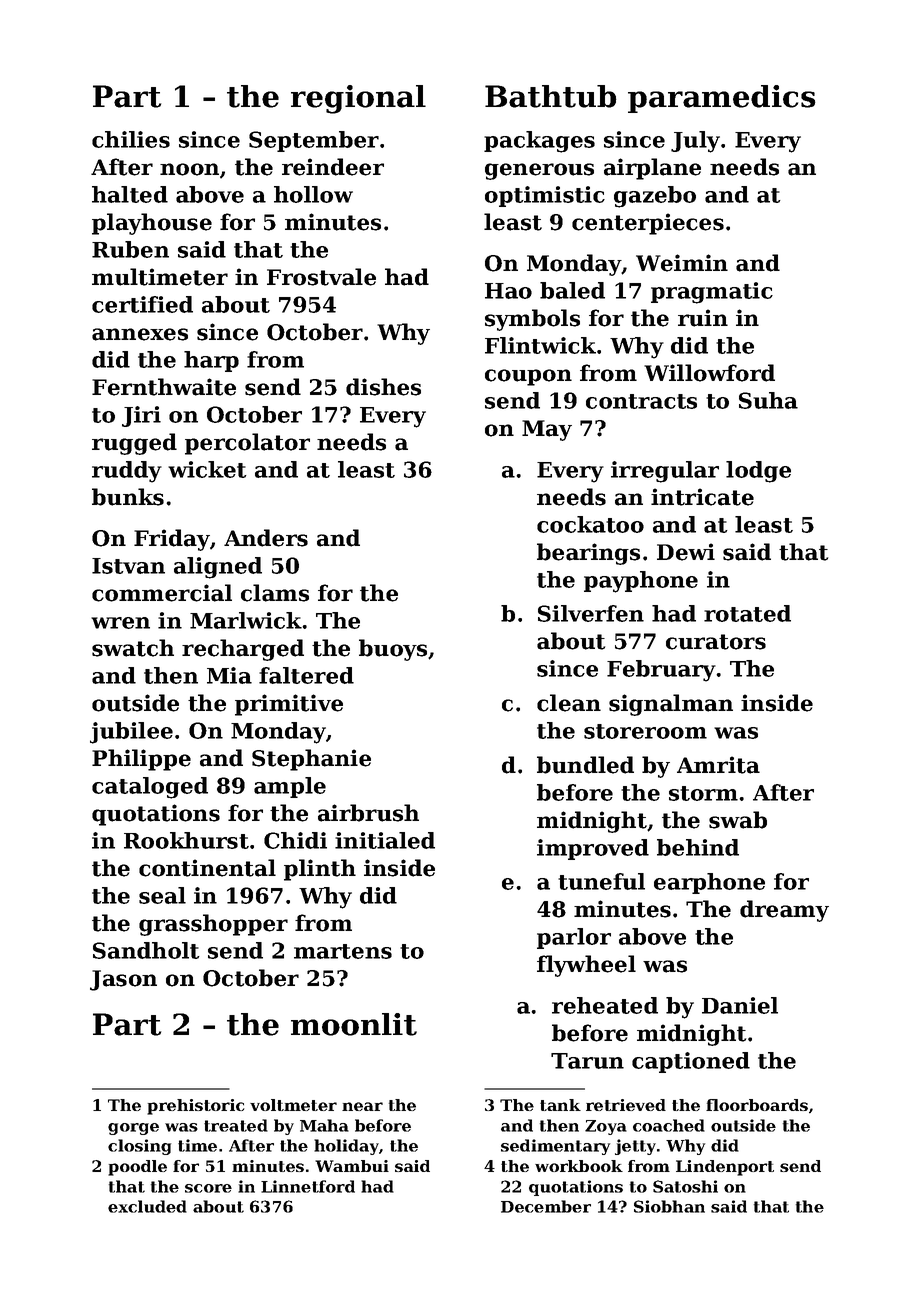  I want to click on chilies, so click(131, 139).
